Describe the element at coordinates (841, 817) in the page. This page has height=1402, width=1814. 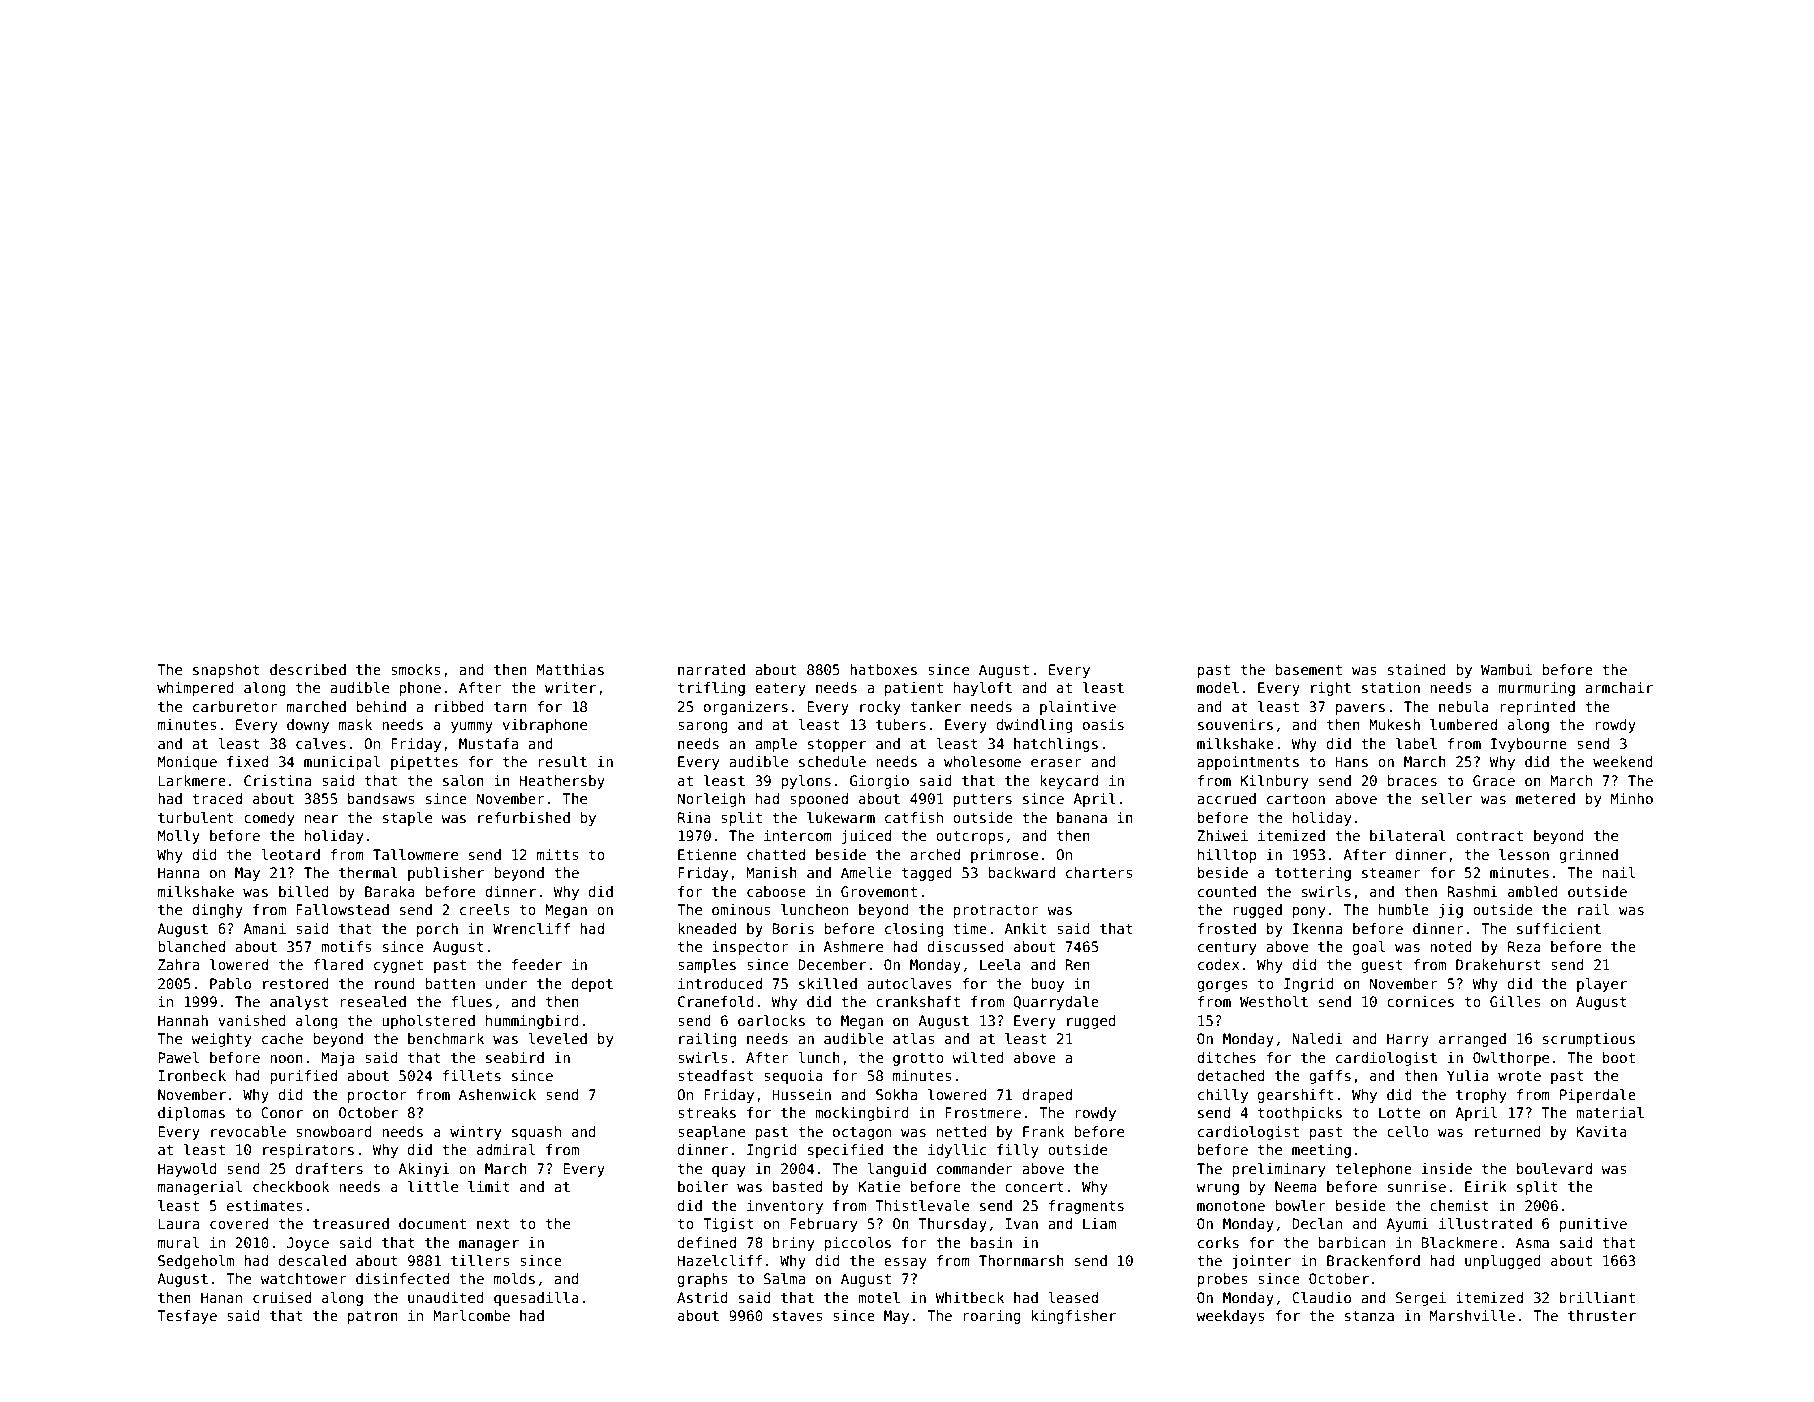
I see `lukewarm` at that location.
